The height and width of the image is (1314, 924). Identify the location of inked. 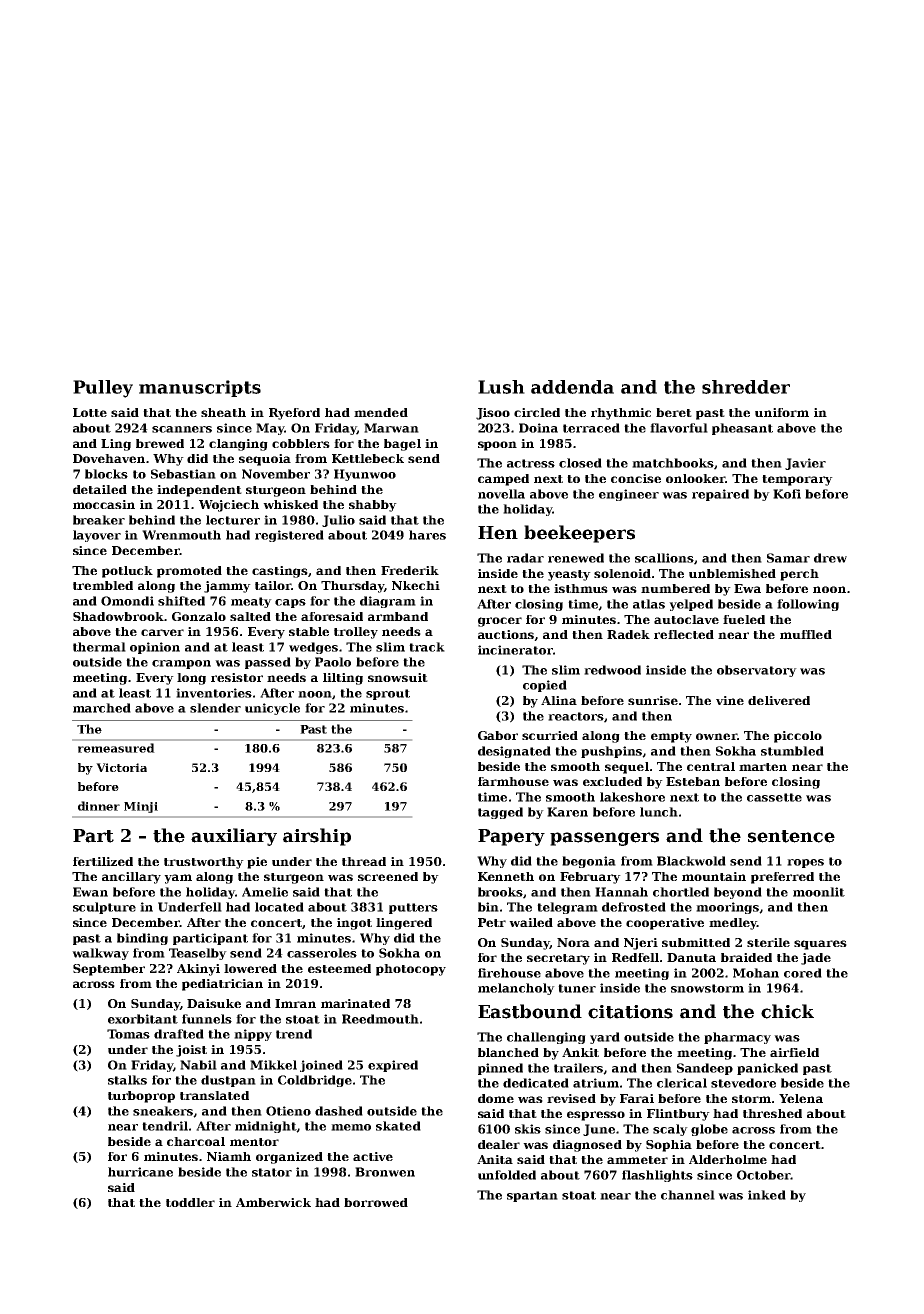
(767, 1195).
